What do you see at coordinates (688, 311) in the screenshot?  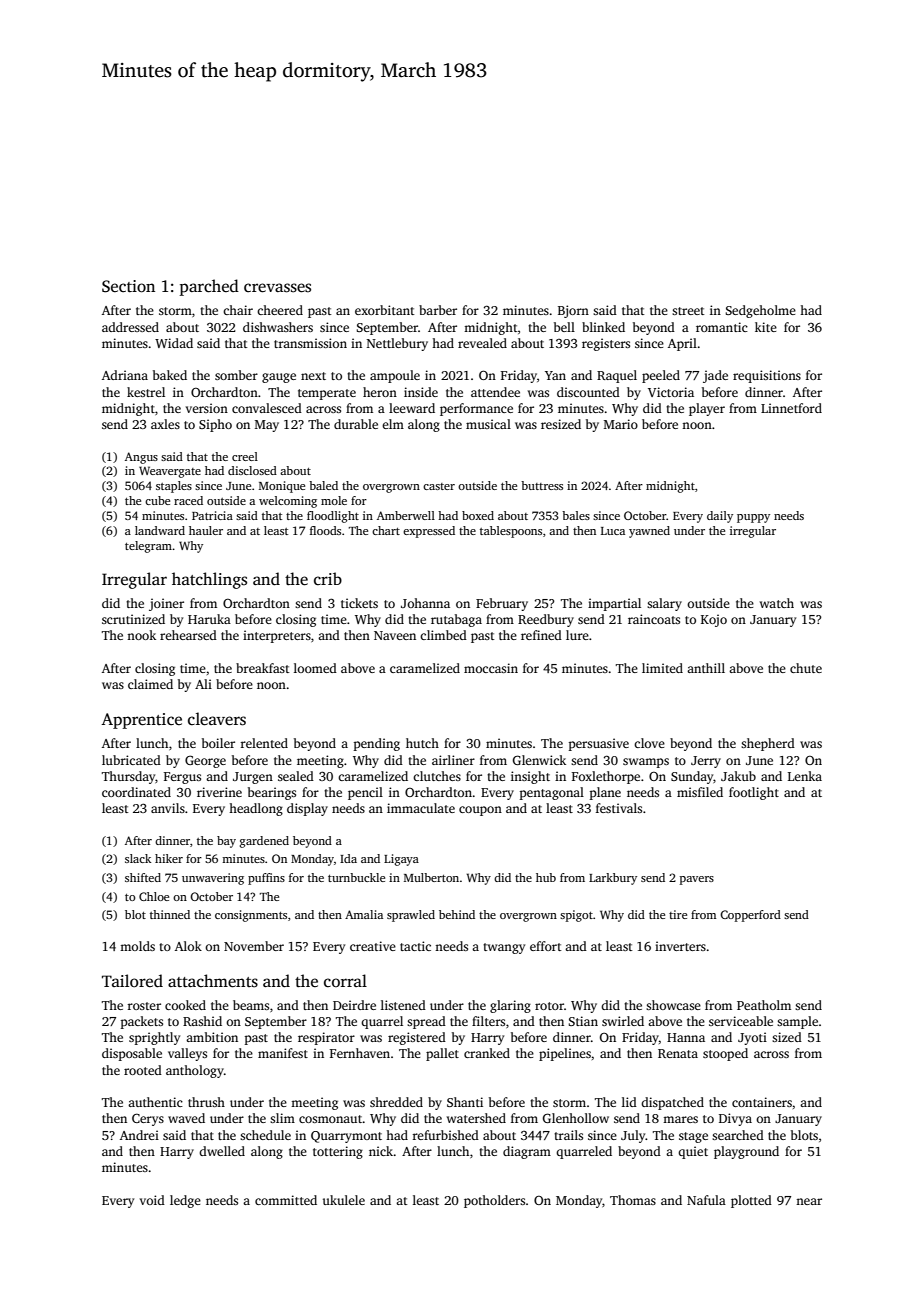 I see `street` at bounding box center [688, 311].
